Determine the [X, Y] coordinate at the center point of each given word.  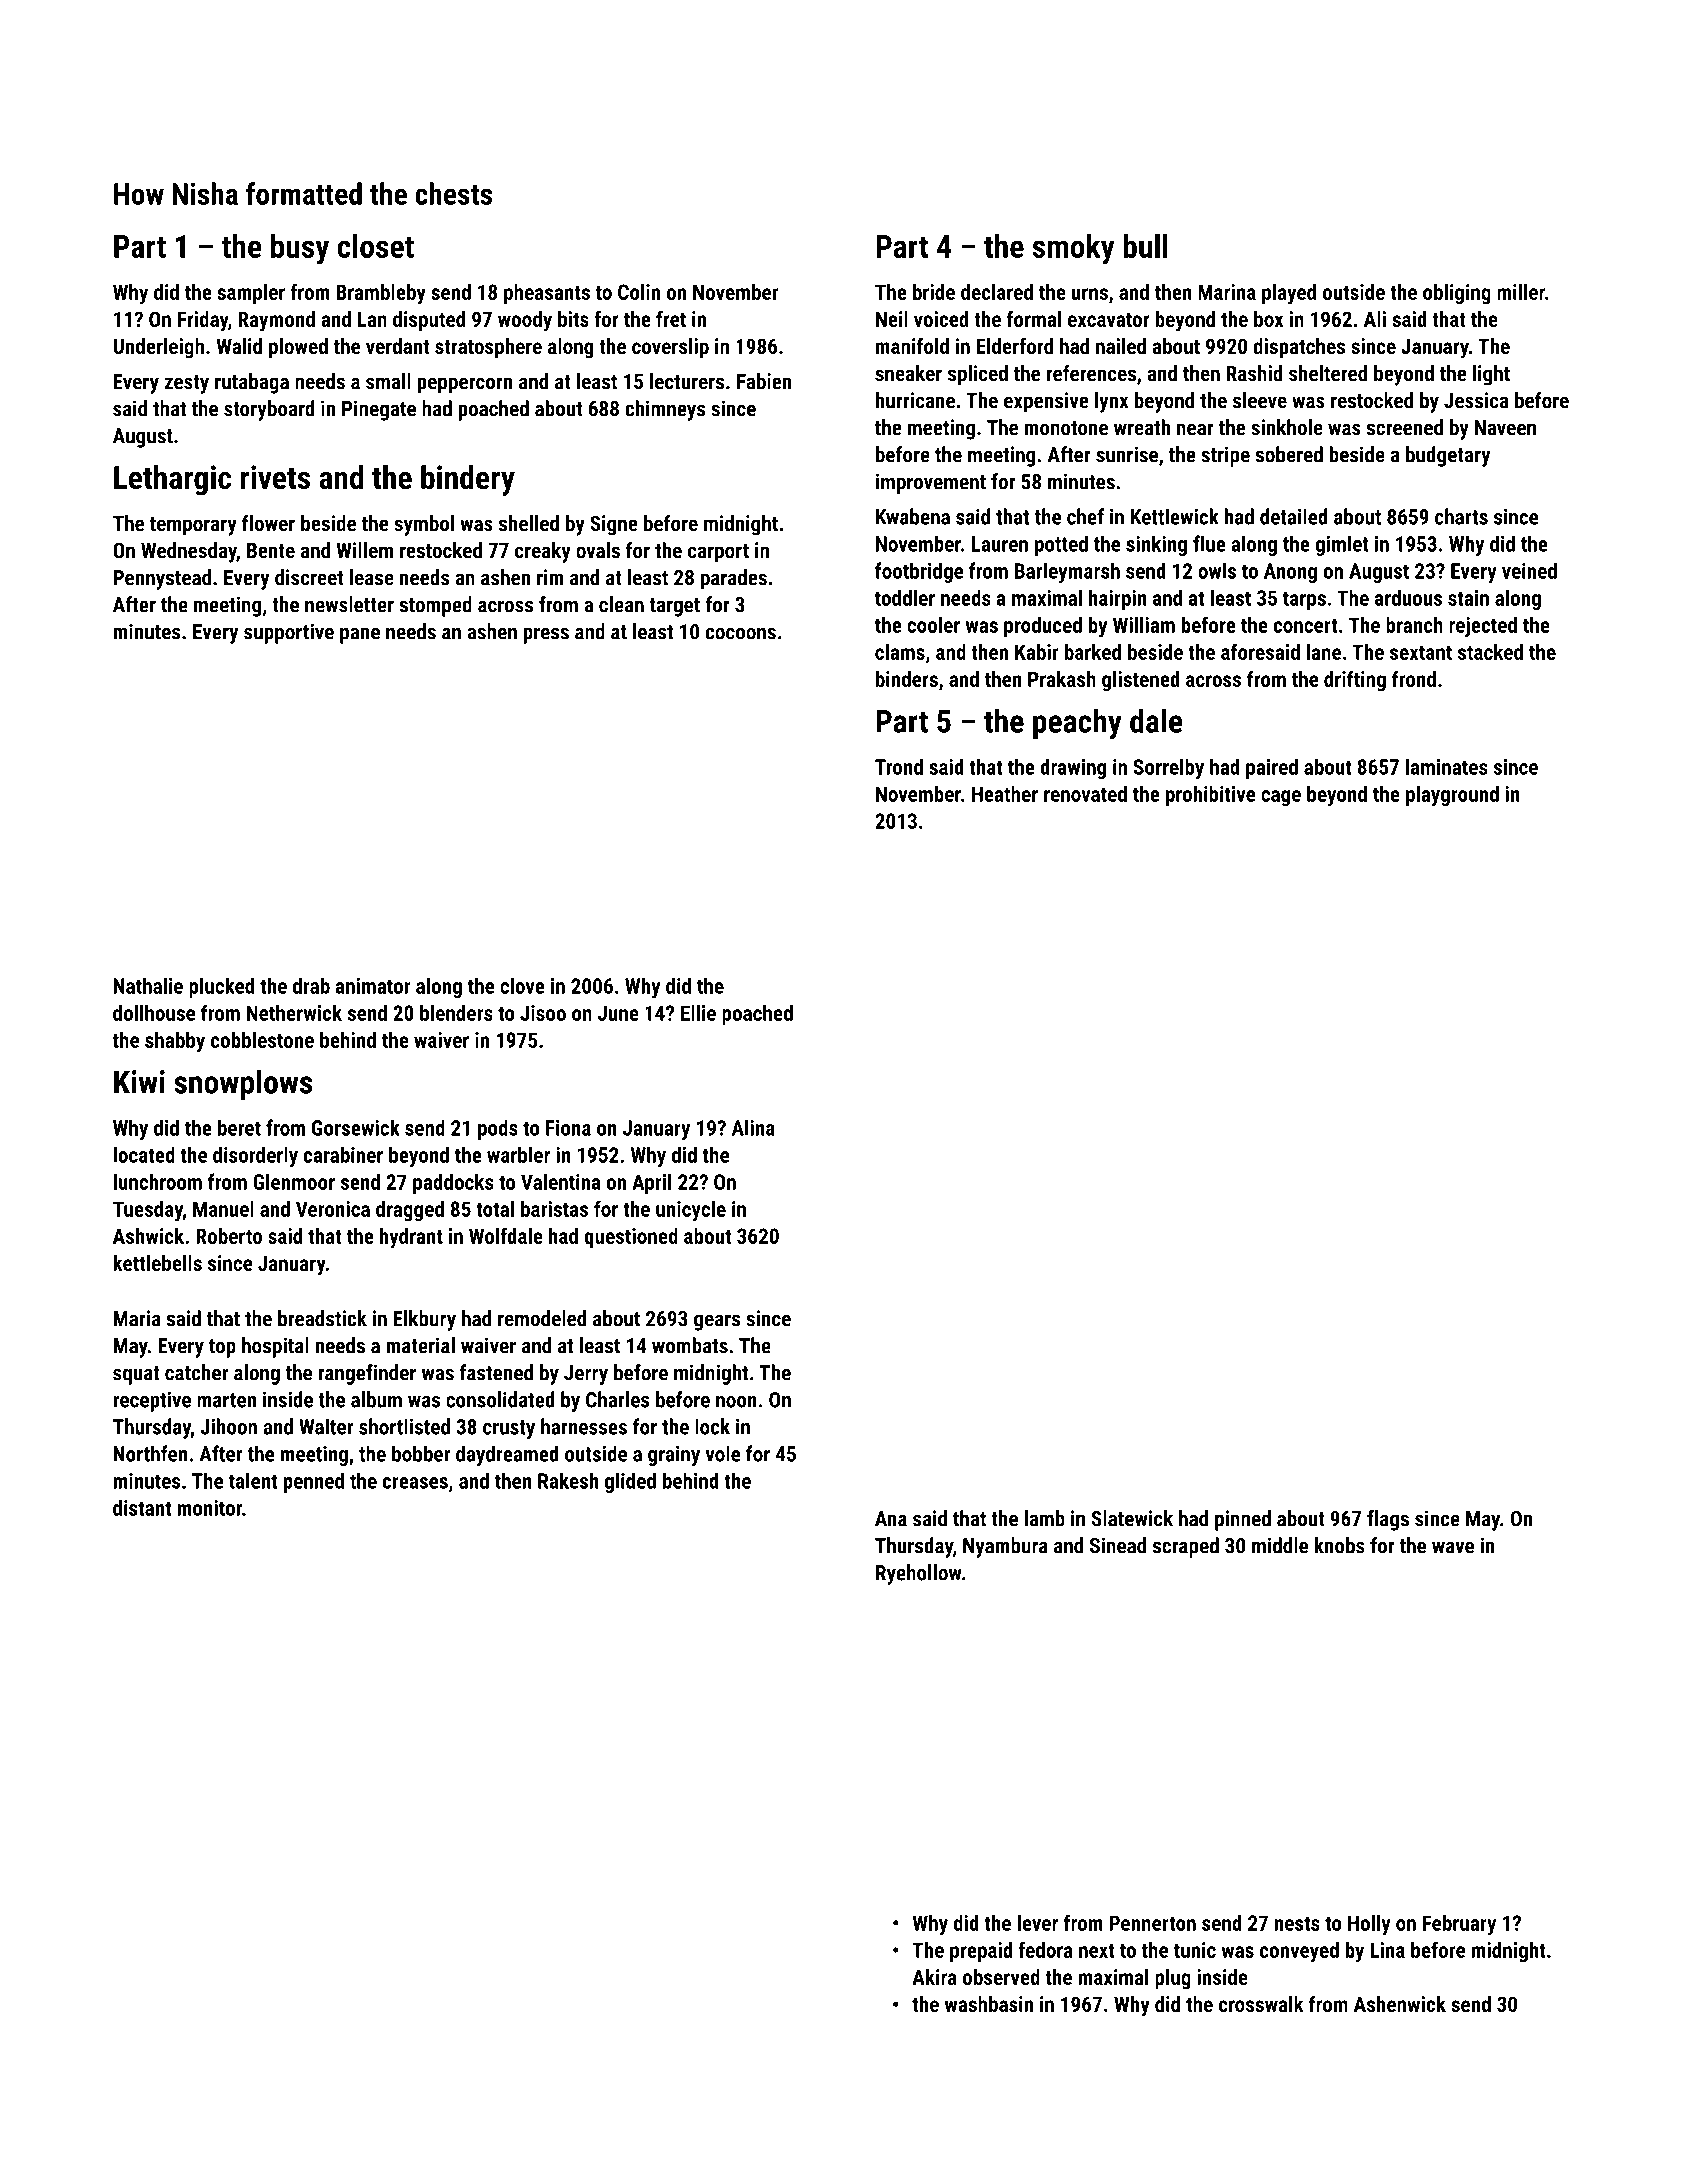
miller [1521, 291]
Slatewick [1132, 1518]
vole [722, 1453]
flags [1388, 1520]
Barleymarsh [1067, 572]
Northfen [150, 1453]
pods [498, 1129]
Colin [639, 291]
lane [1323, 651]
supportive [289, 633]
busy [300, 249]
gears [717, 1322]
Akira [934, 1977]
